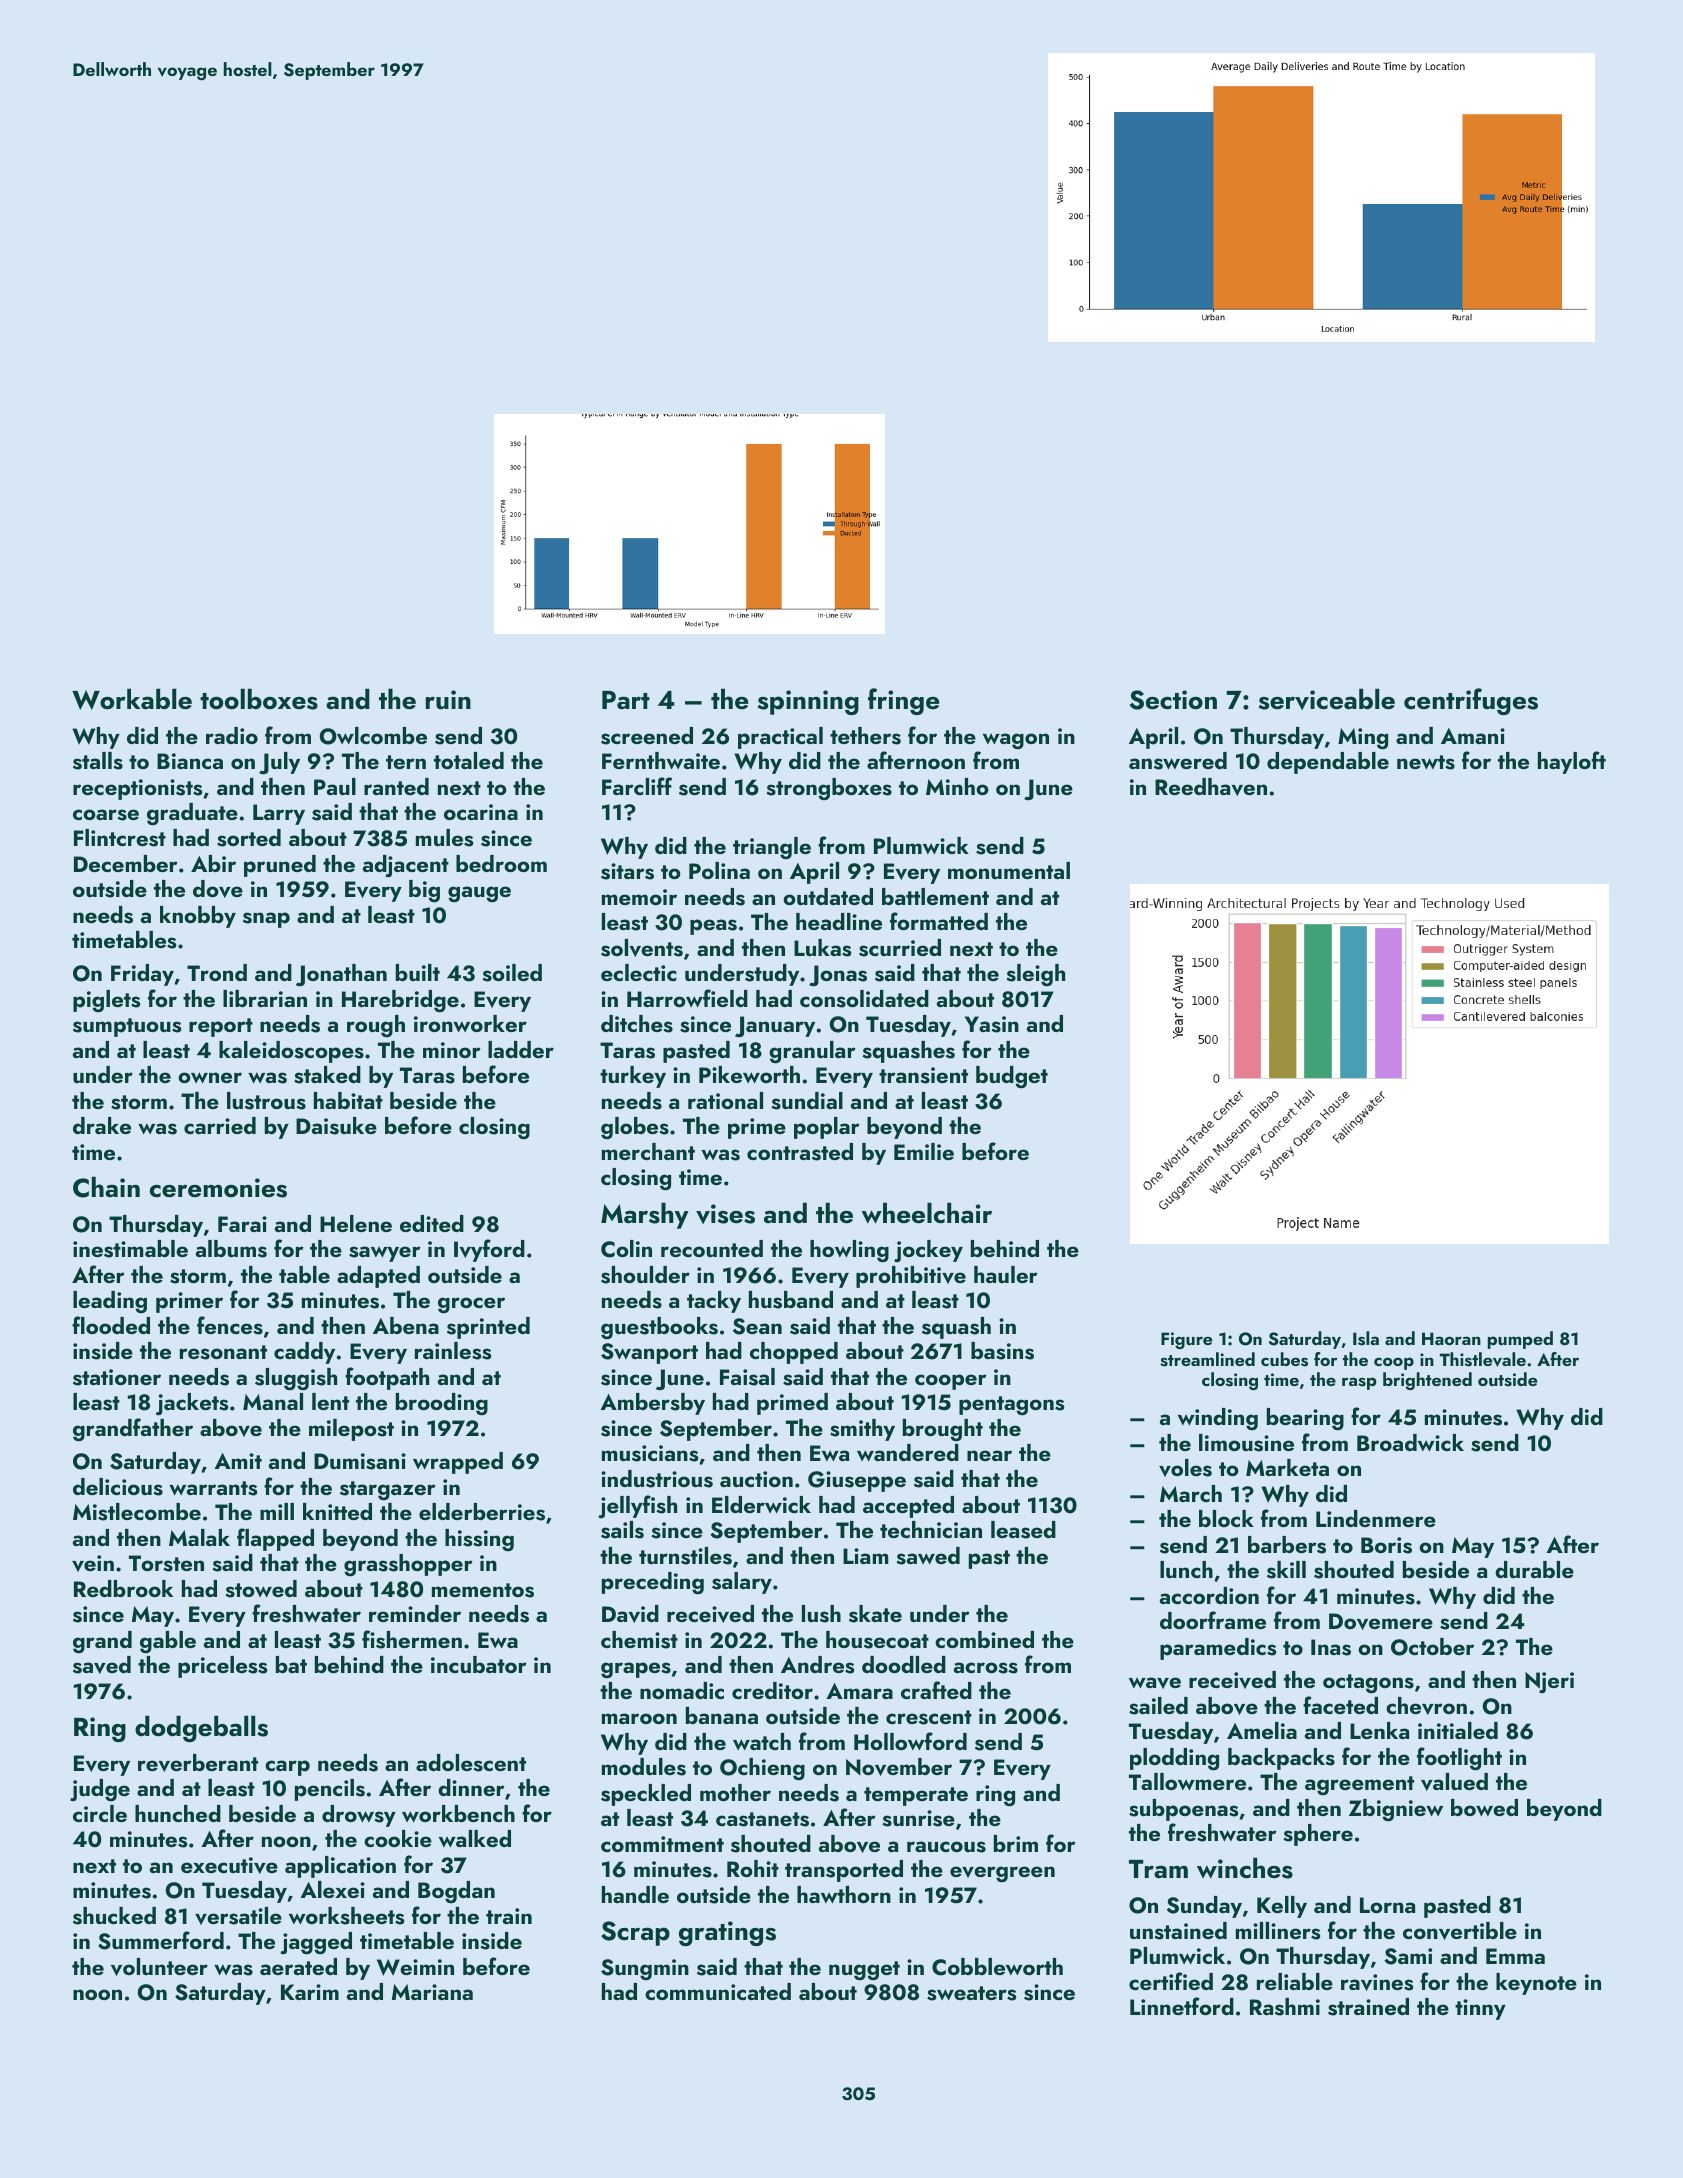  What do you see at coordinates (626, 700) in the screenshot?
I see `Part` at bounding box center [626, 700].
